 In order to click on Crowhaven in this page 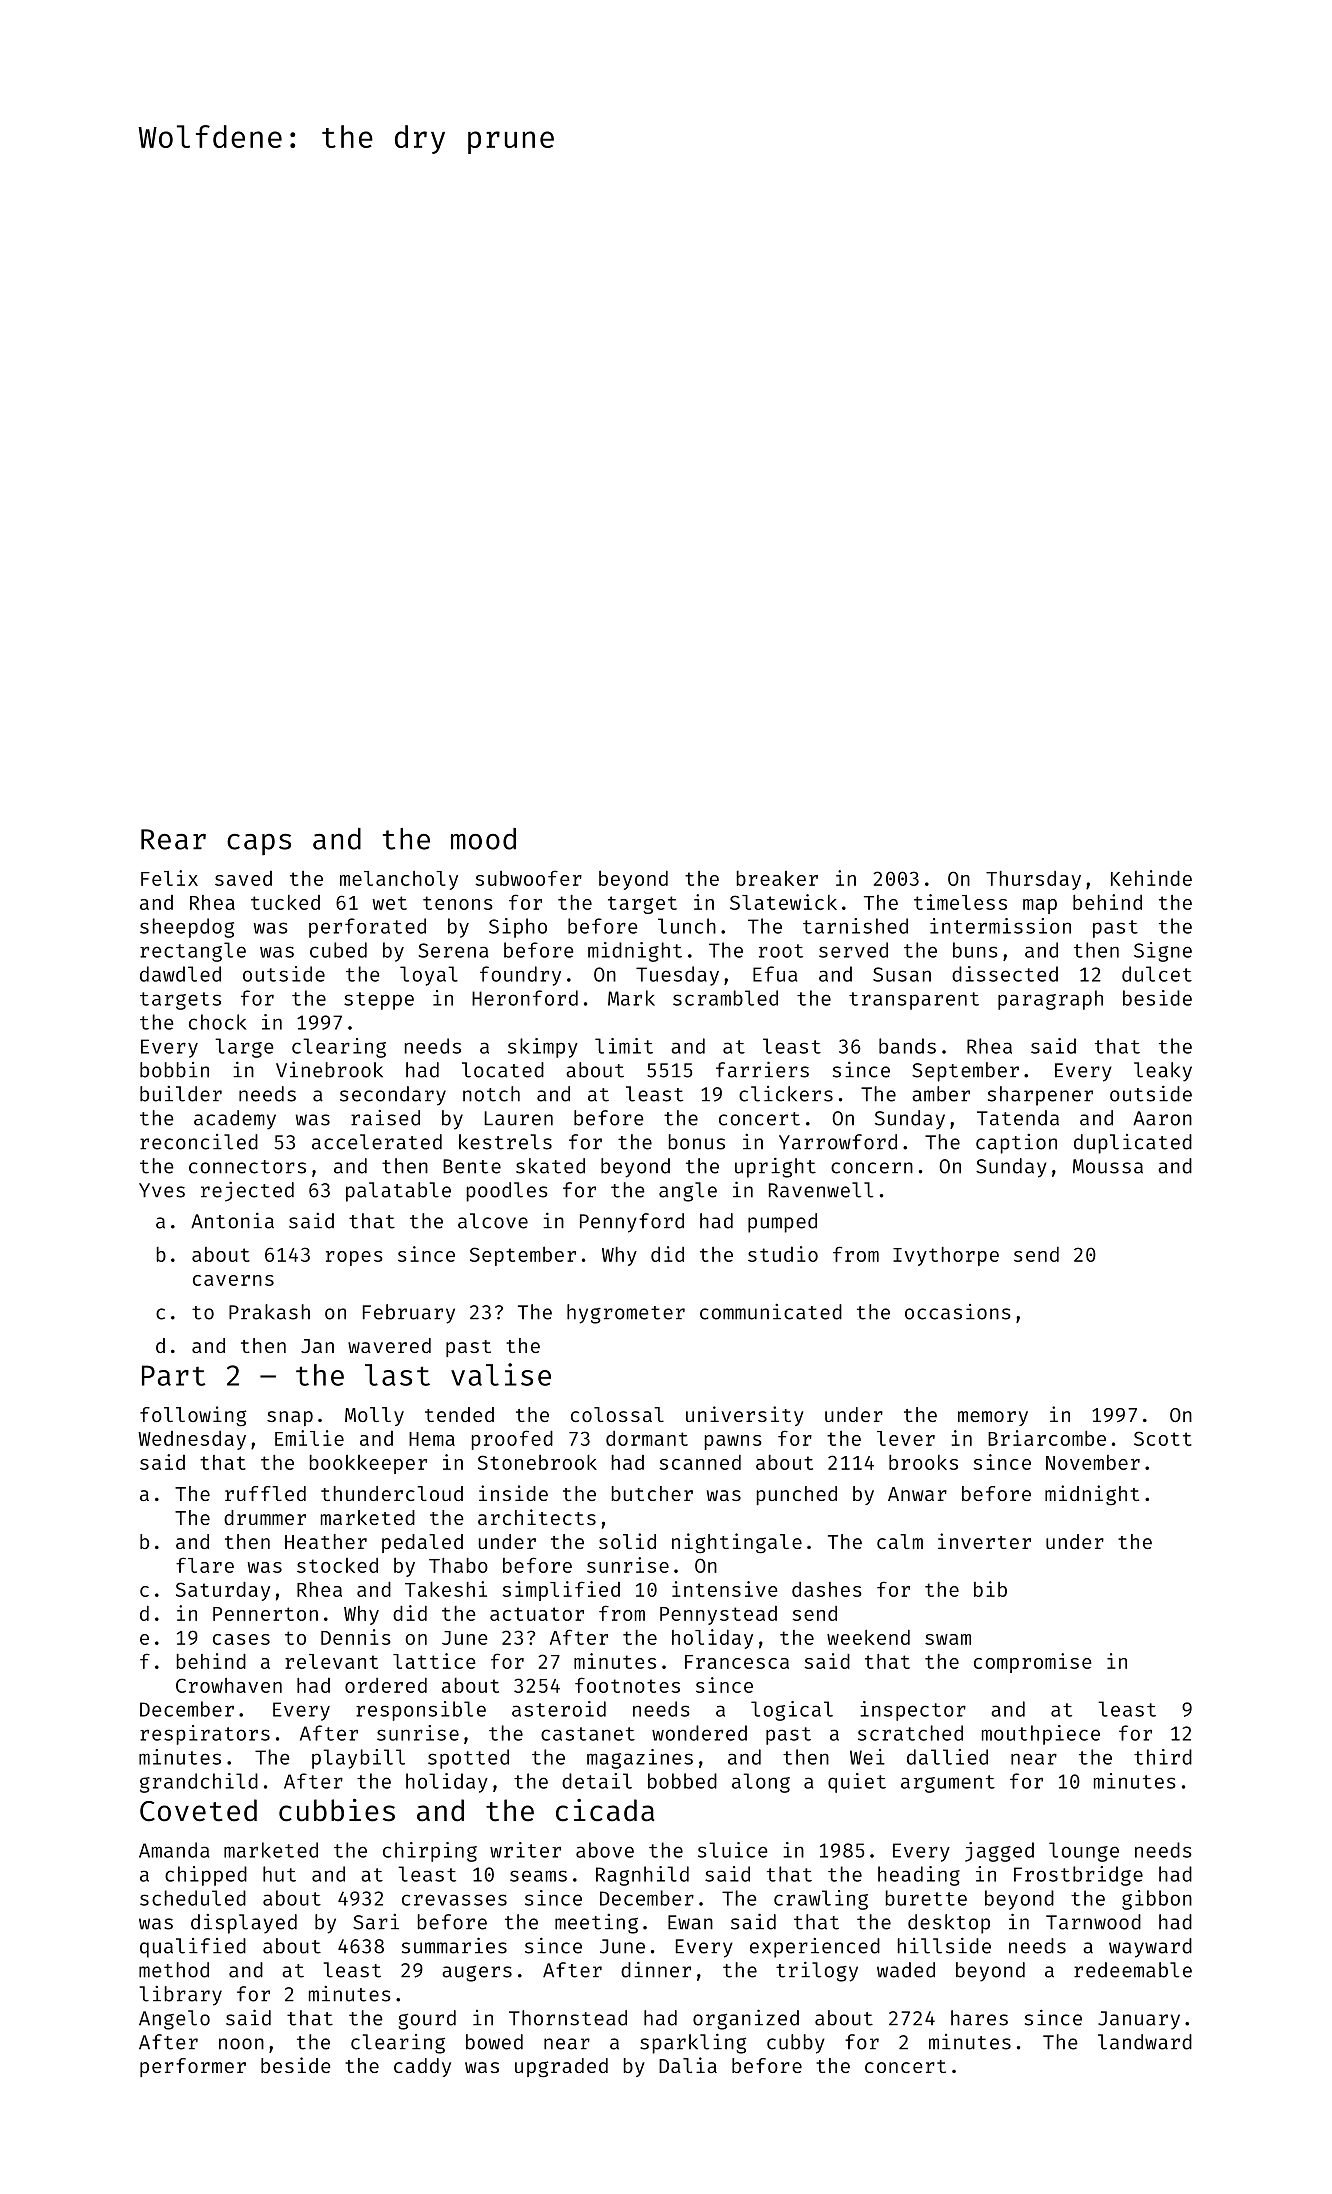, I will do `click(229, 1685)`.
